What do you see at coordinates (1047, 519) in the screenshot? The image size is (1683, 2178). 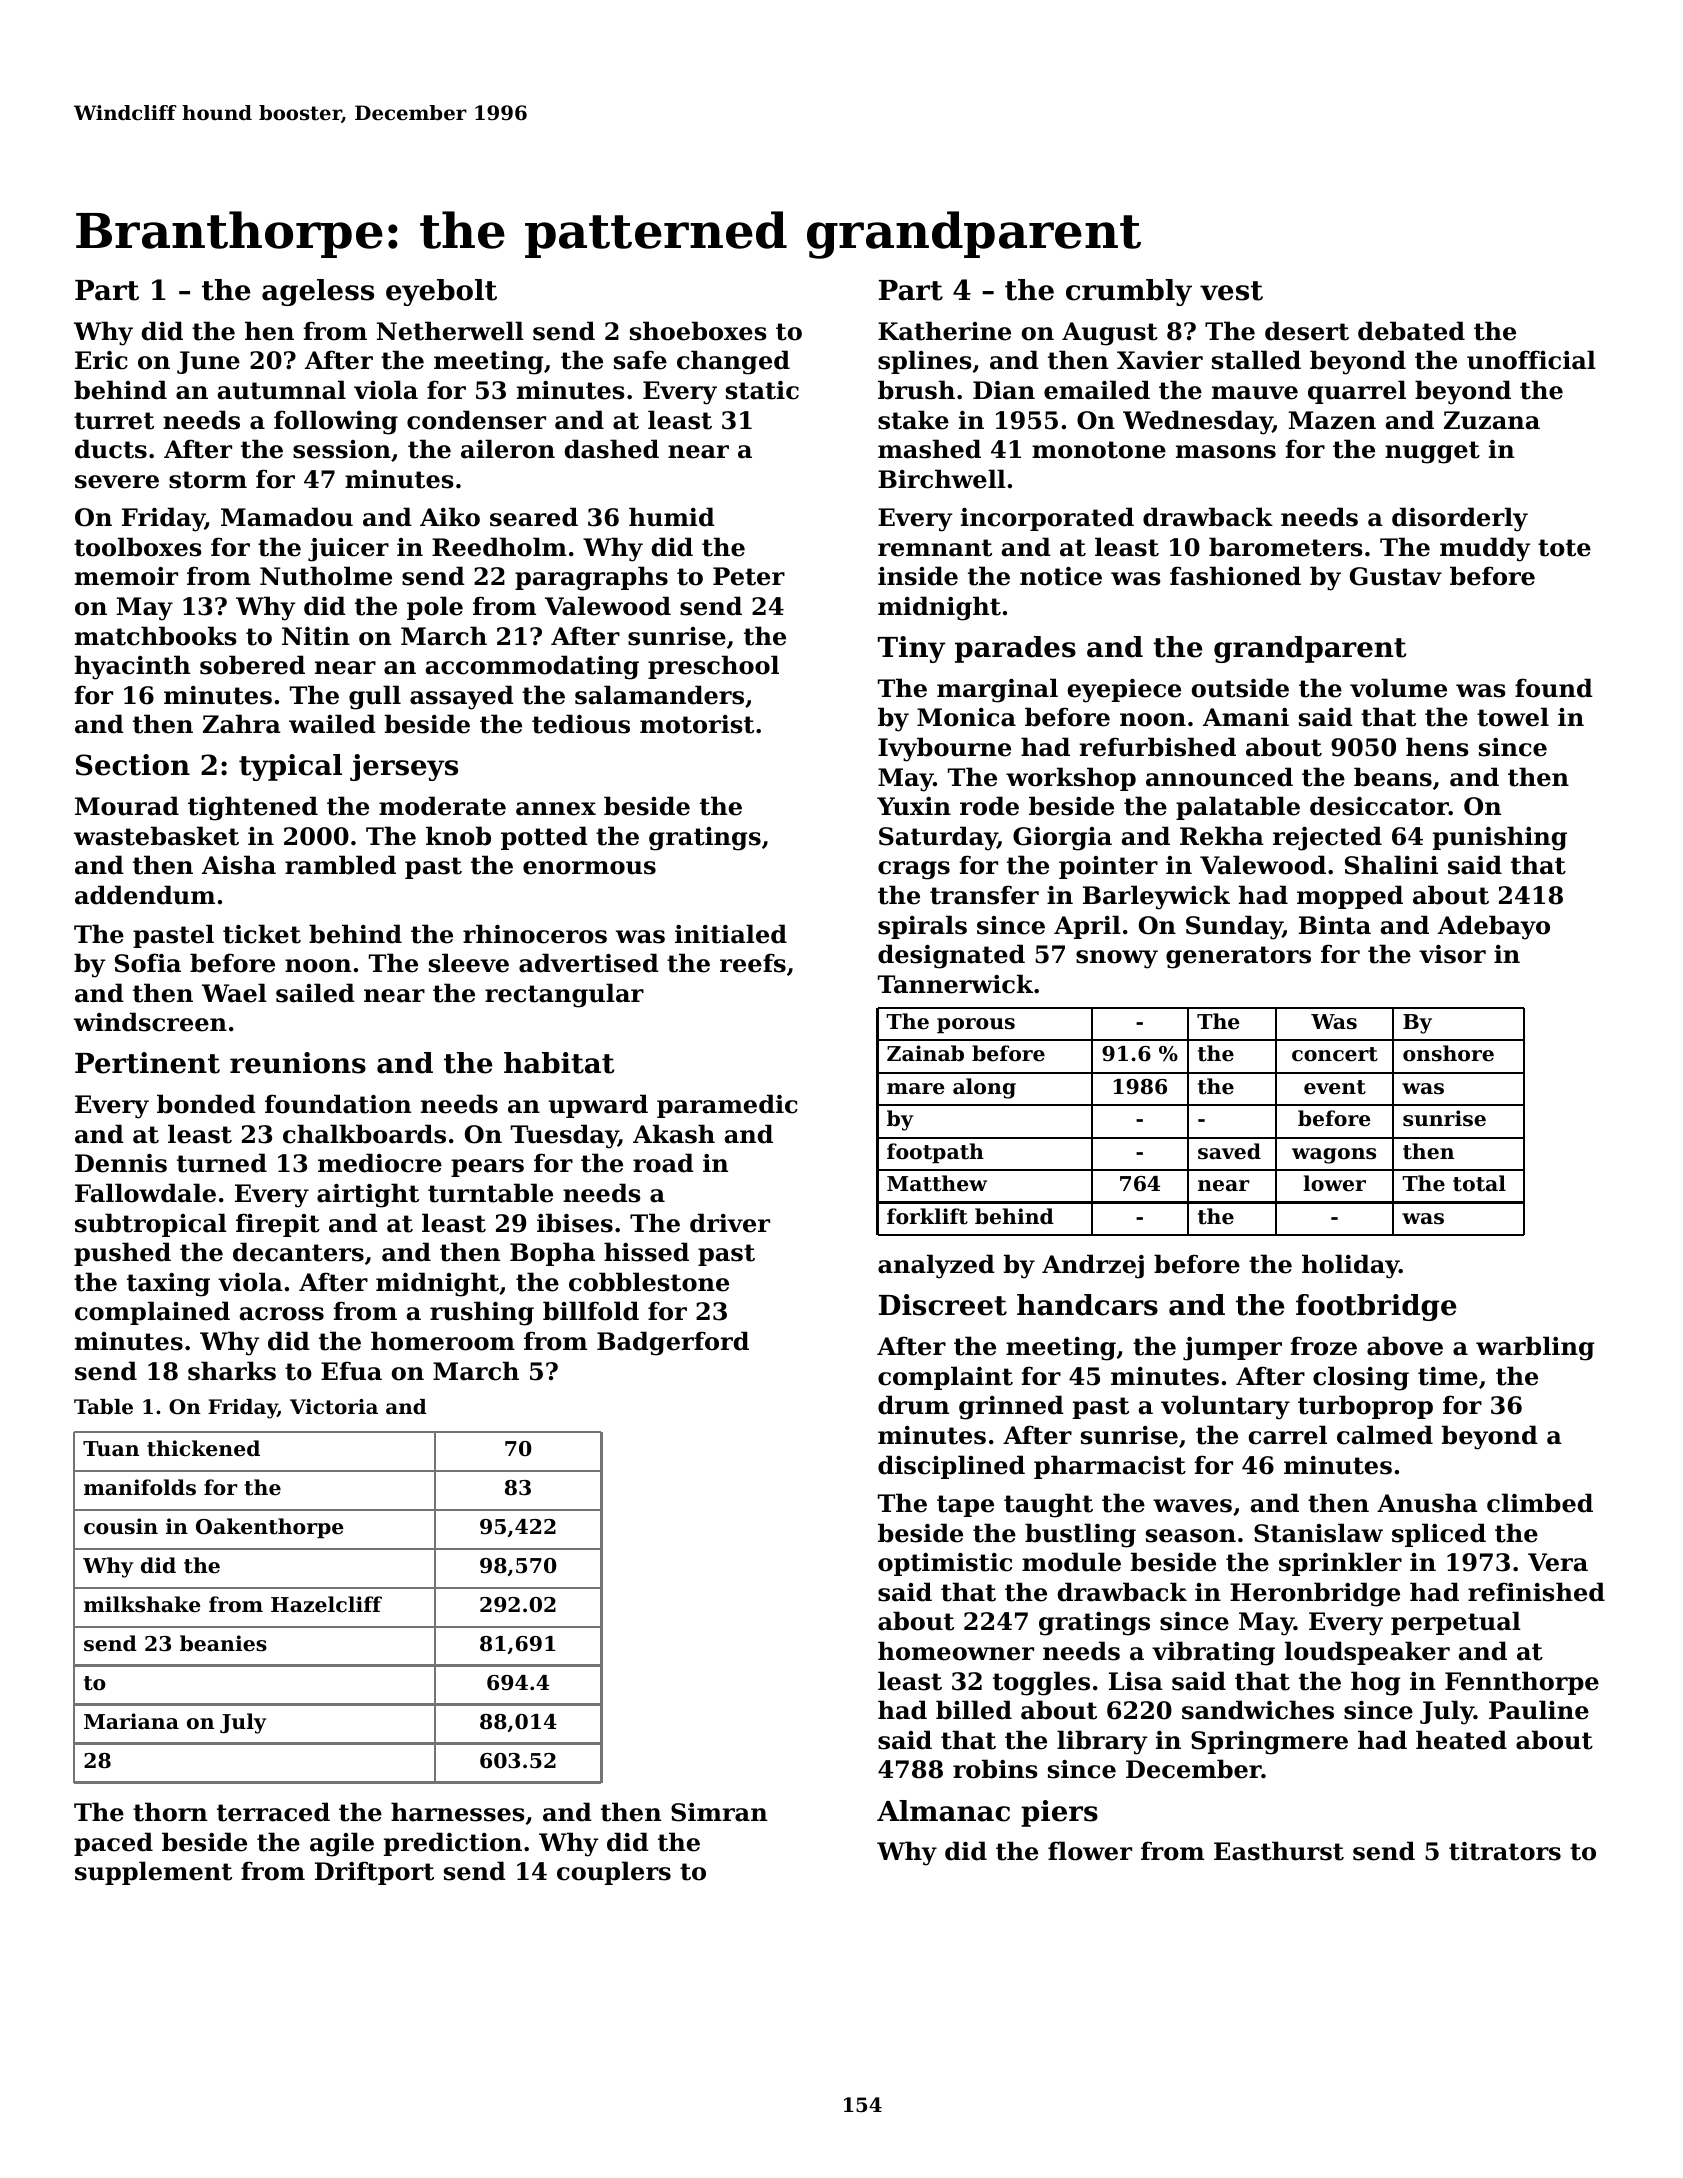 I see `incorporated` at bounding box center [1047, 519].
